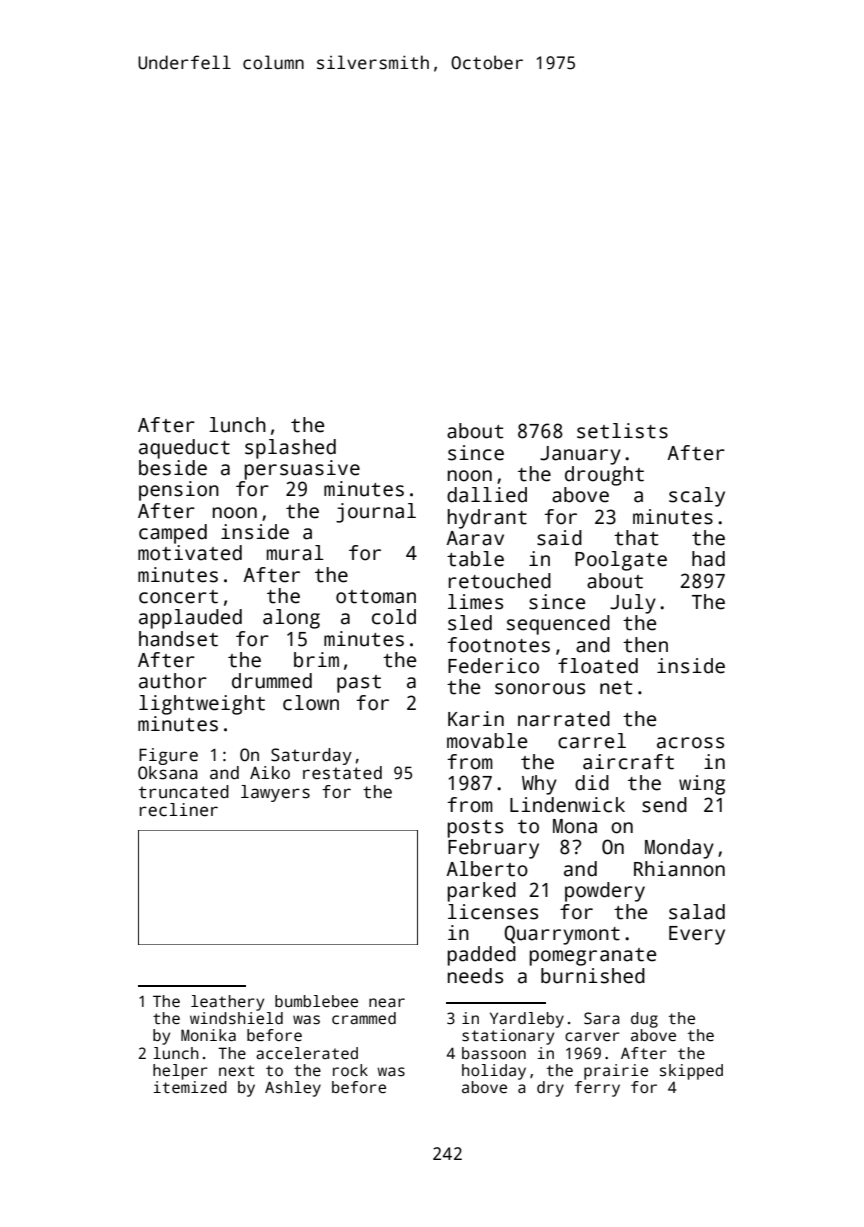 The width and height of the image is (864, 1227). Describe the element at coordinates (190, 1087) in the image. I see `itemized` at that location.
